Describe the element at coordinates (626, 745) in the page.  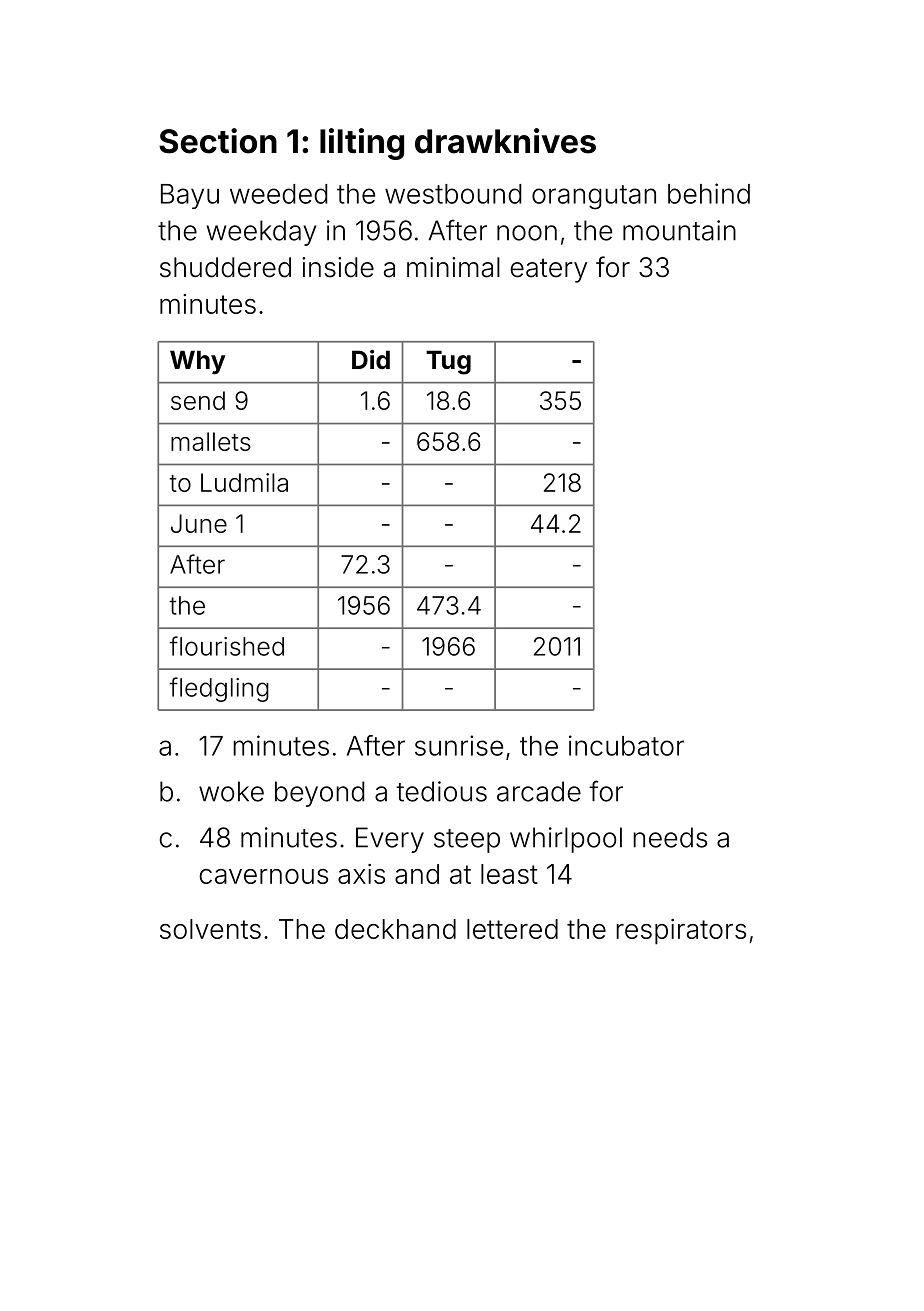
I see `incubator` at that location.
